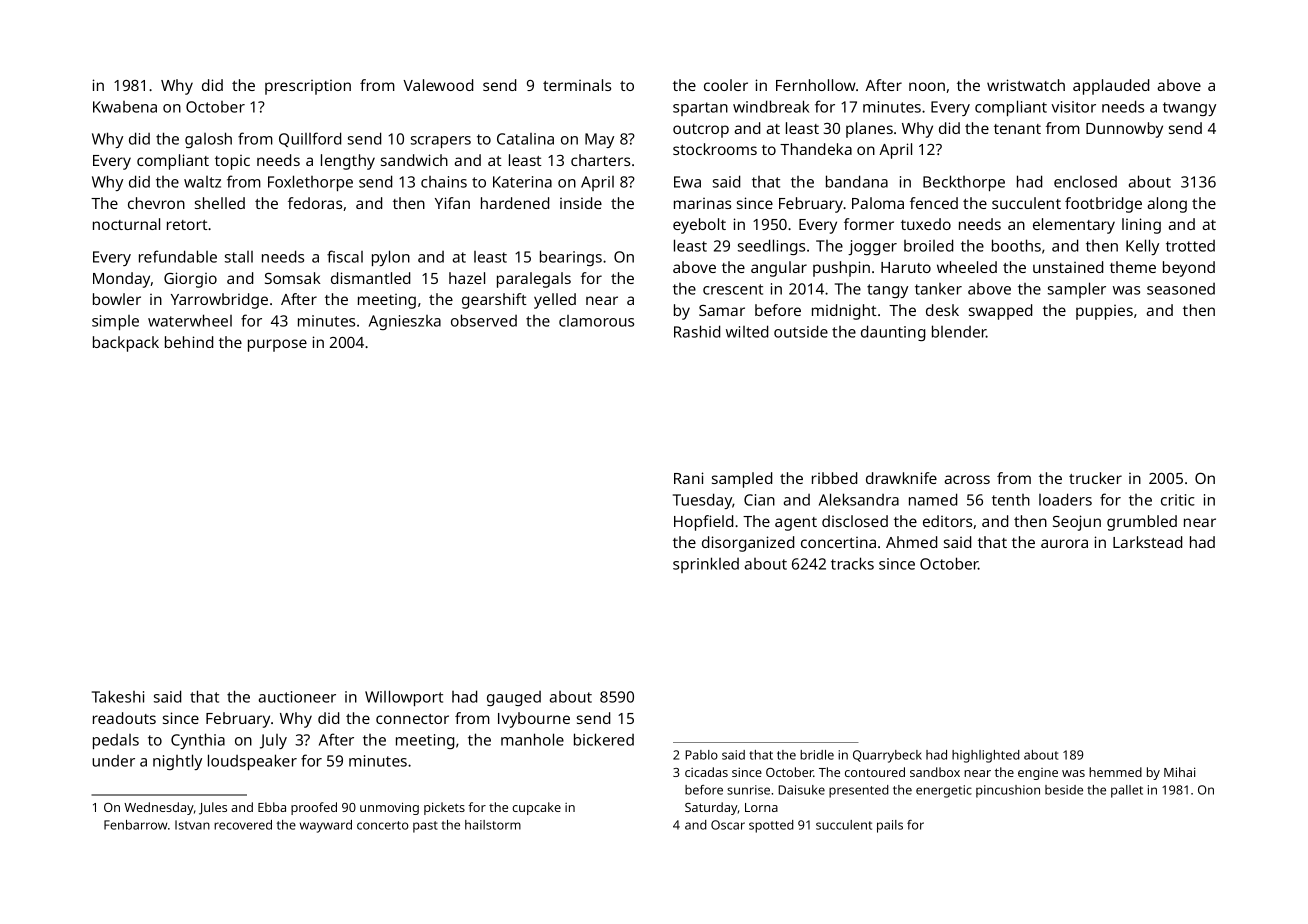  Describe the element at coordinates (706, 772) in the document. I see `cicadas` at that location.
